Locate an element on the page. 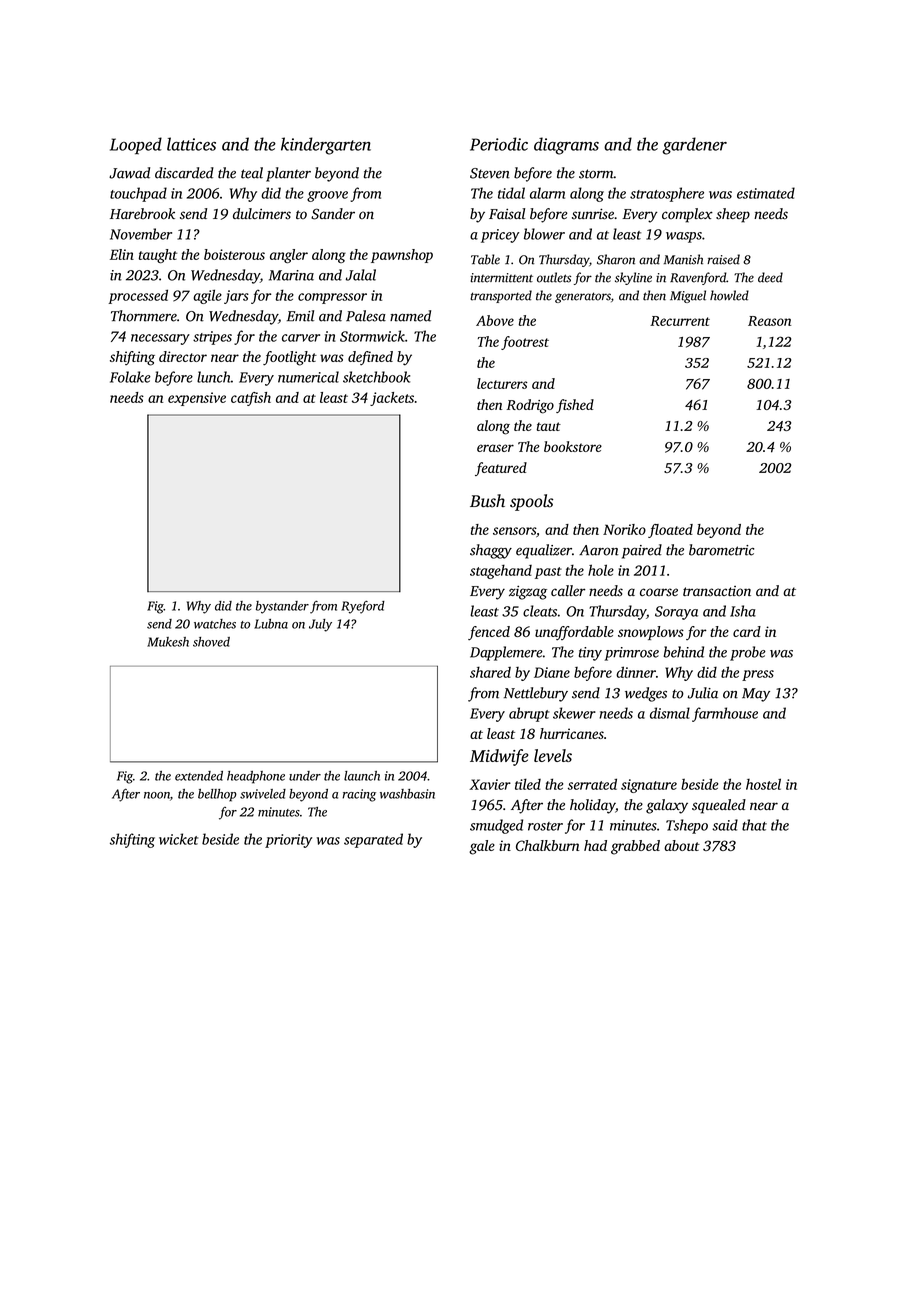  extended is located at coordinates (199, 776).
